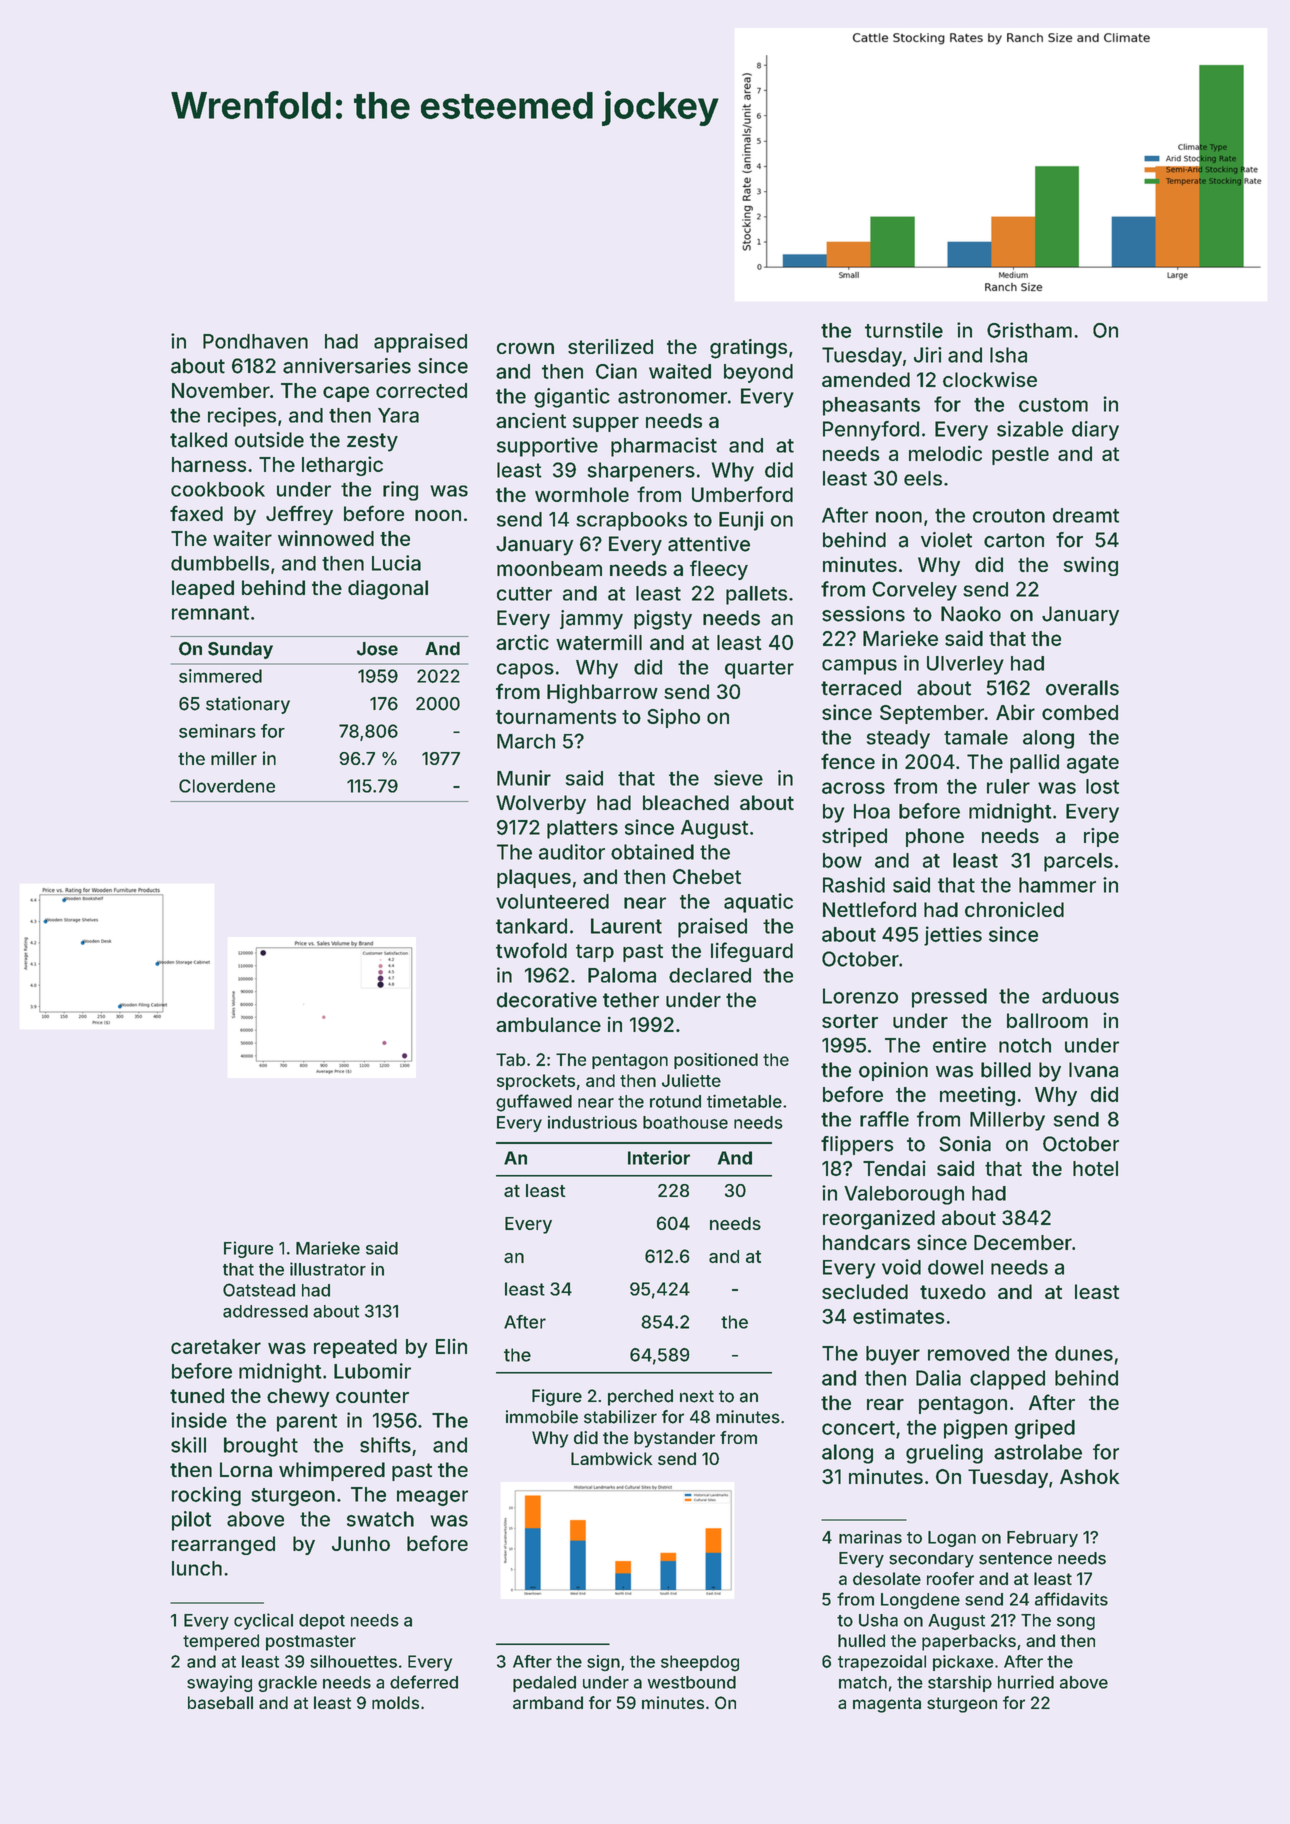 This document has height=1824, width=1290. I want to click on stationary, so click(248, 705).
